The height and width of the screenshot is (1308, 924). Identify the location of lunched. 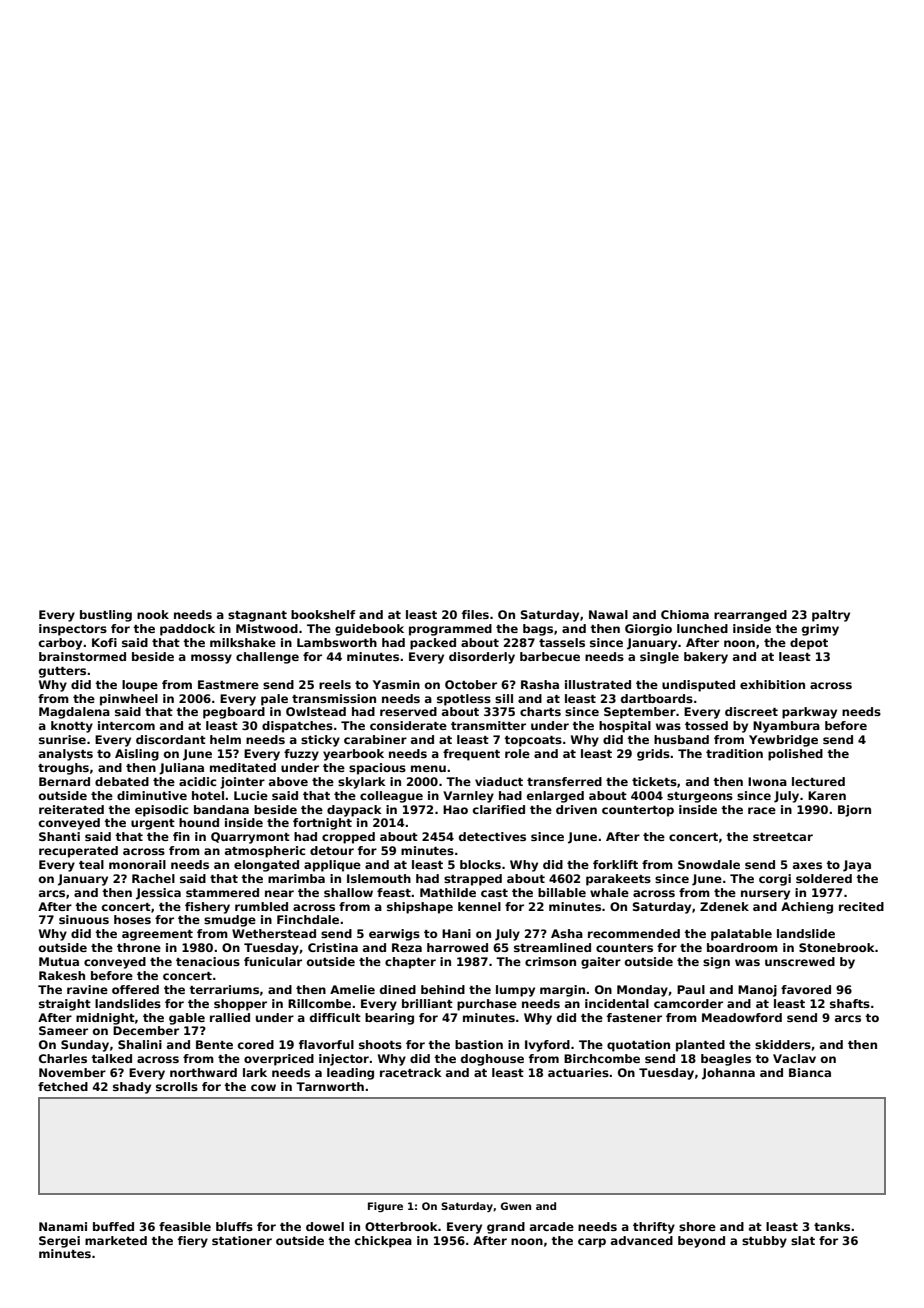
(702, 628).
